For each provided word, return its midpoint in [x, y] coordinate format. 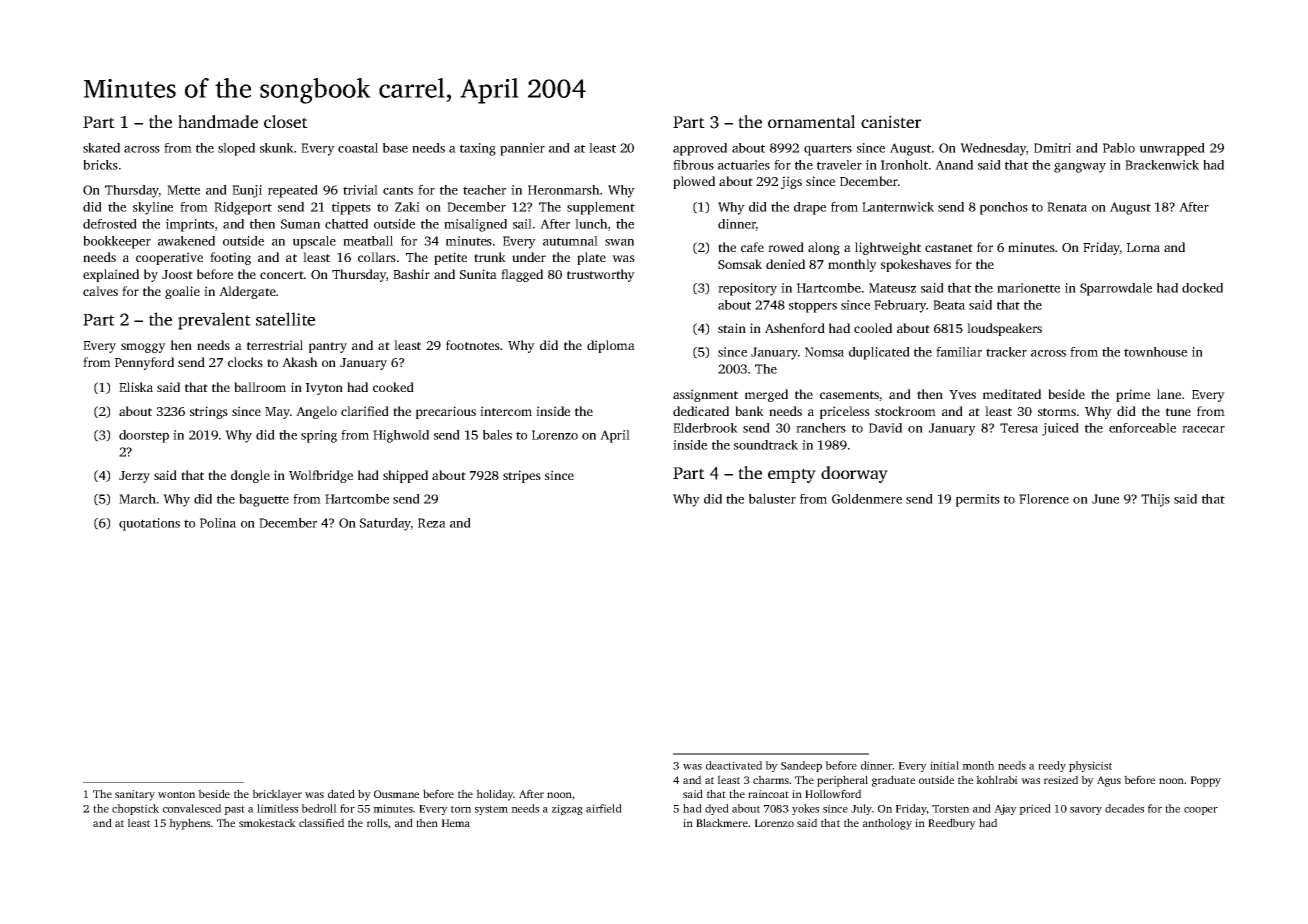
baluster [772, 499]
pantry [328, 347]
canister [891, 121]
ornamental [811, 121]
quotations [149, 524]
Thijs [1155, 500]
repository [747, 289]
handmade [218, 121]
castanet [949, 248]
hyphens [189, 824]
